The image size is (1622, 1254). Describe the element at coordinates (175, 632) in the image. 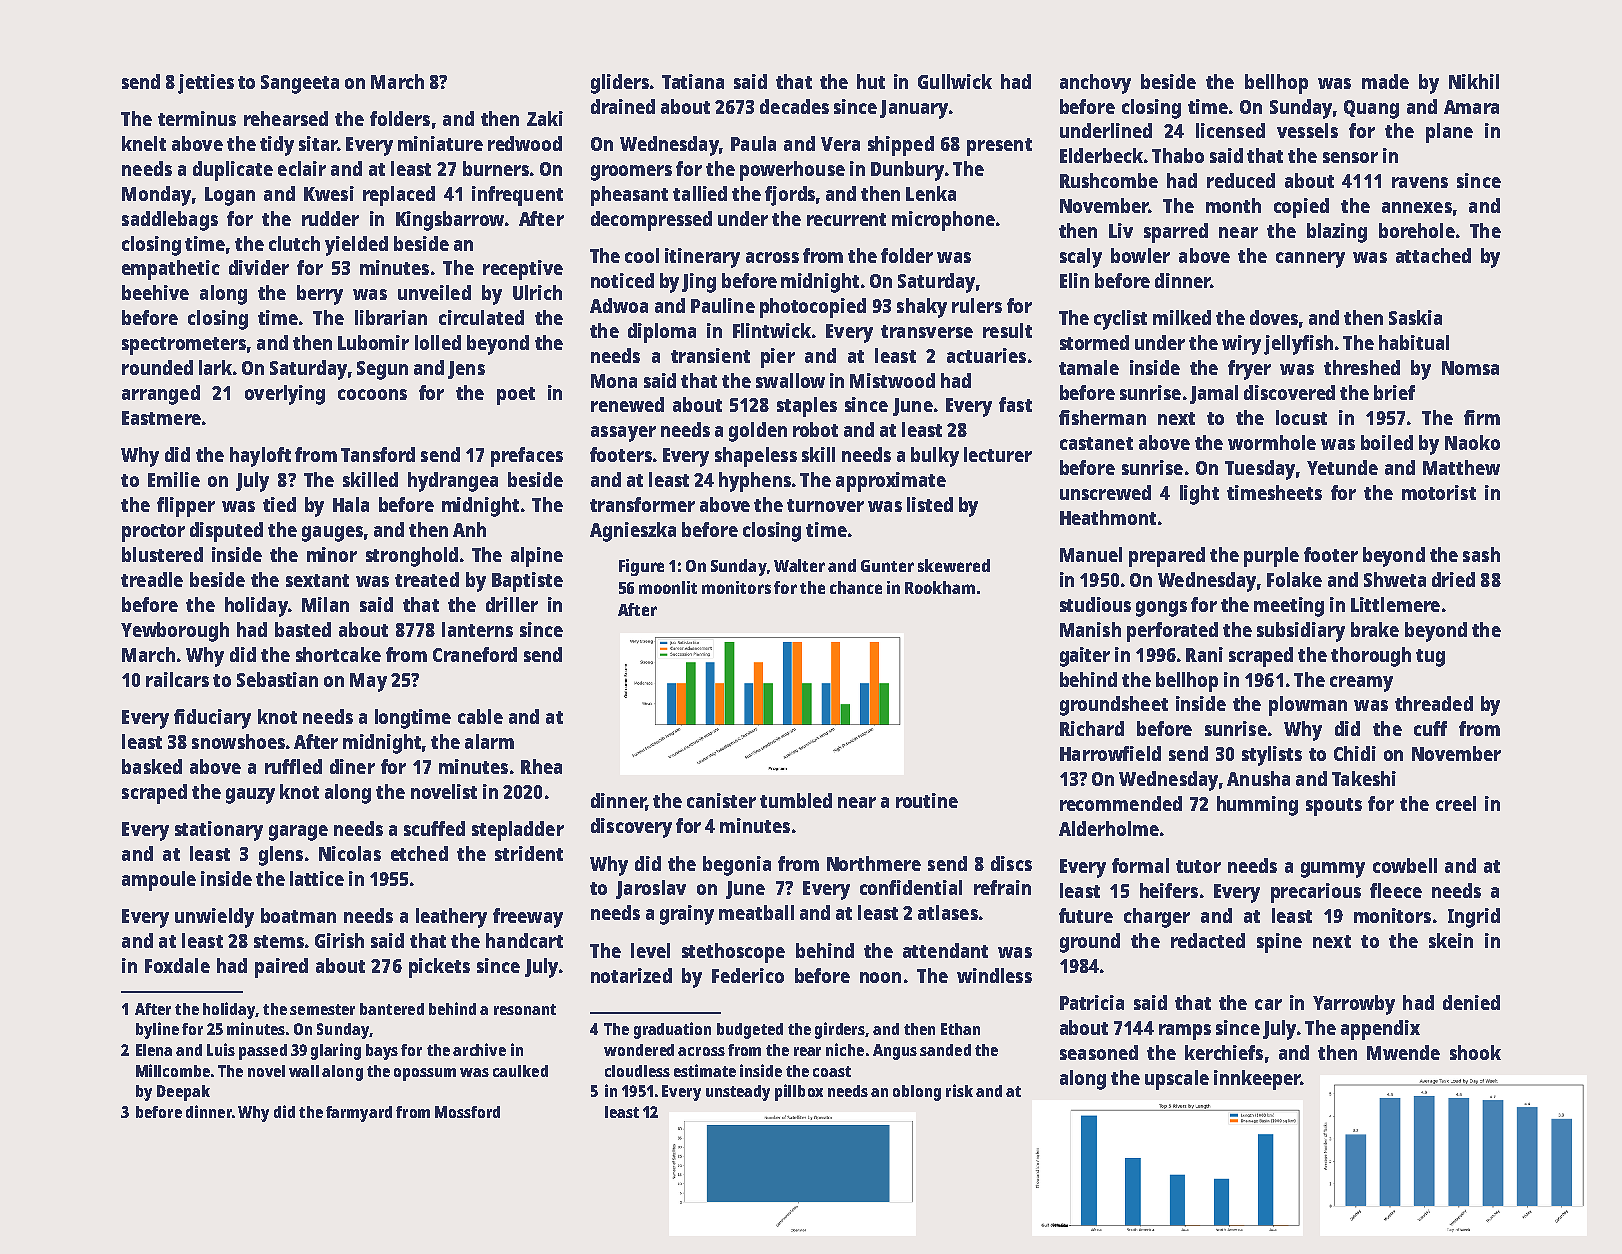

I see `Yewborough` at that location.
